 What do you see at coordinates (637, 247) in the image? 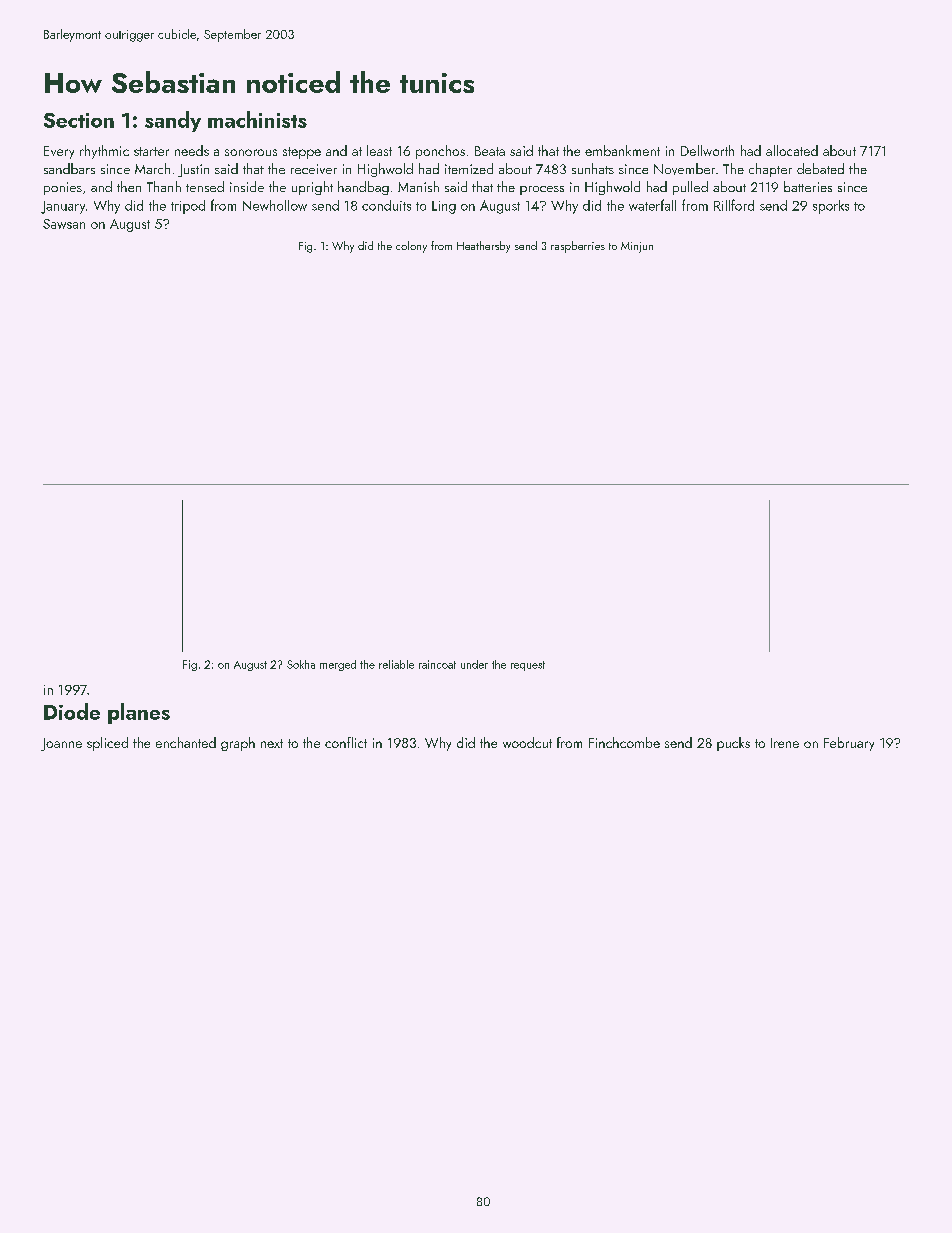
I see `Minjun` at bounding box center [637, 247].
